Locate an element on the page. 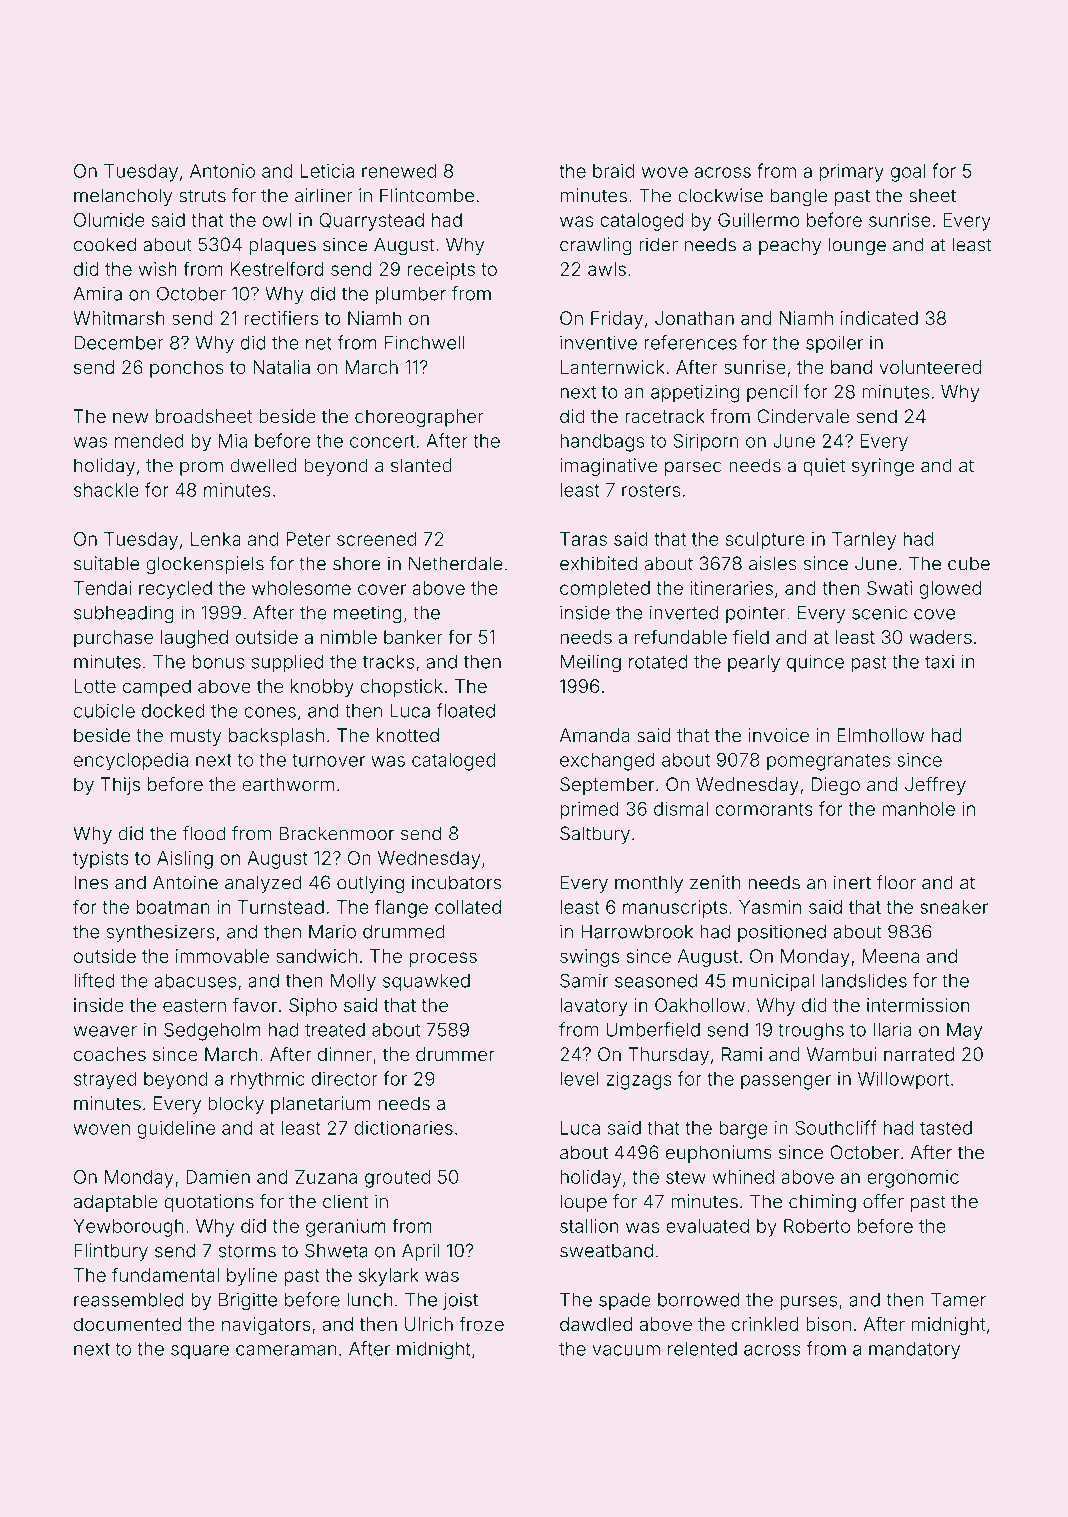  Flintbury is located at coordinates (111, 1252).
